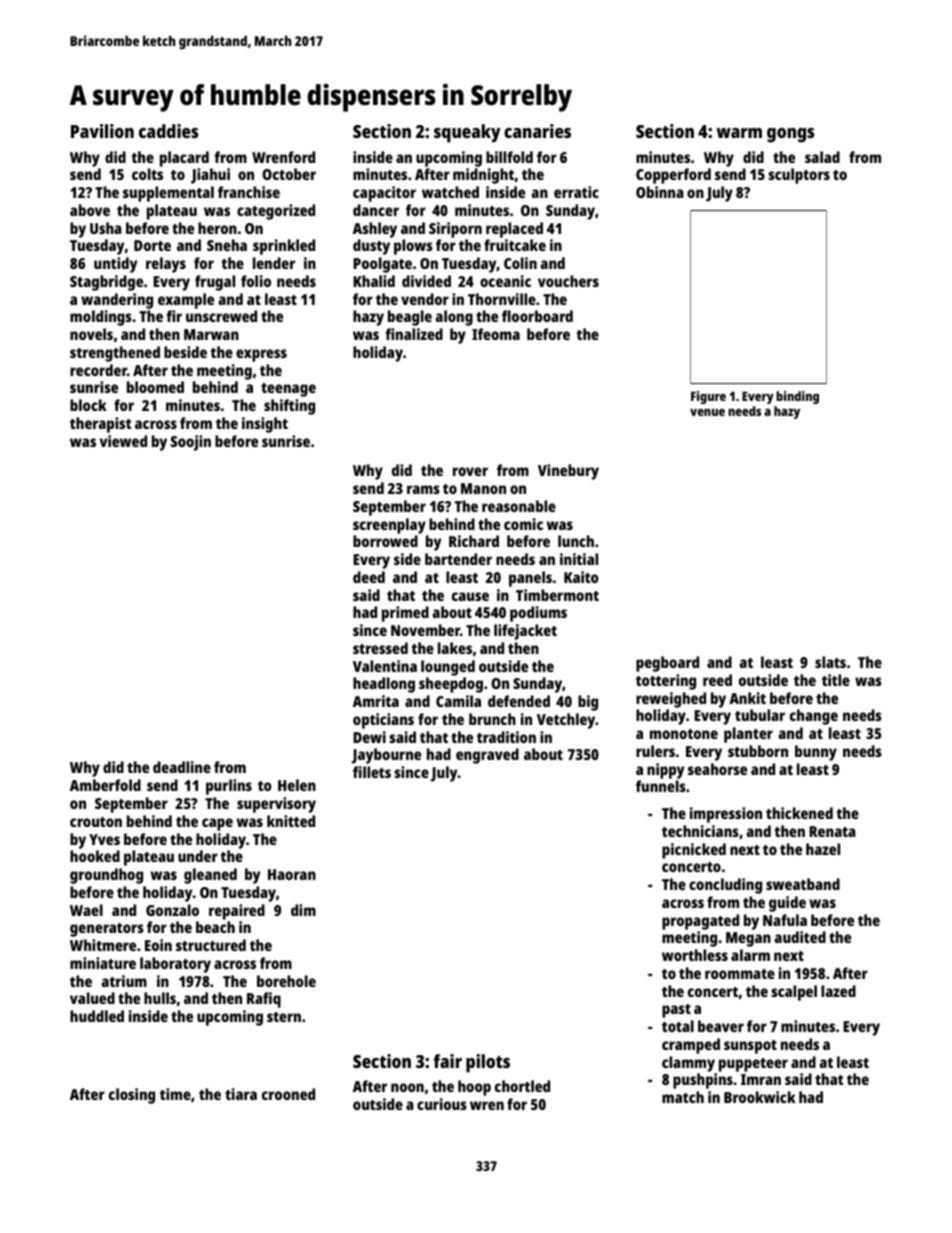 This screenshot has width=952, height=1233. I want to click on sculptors, so click(799, 176).
